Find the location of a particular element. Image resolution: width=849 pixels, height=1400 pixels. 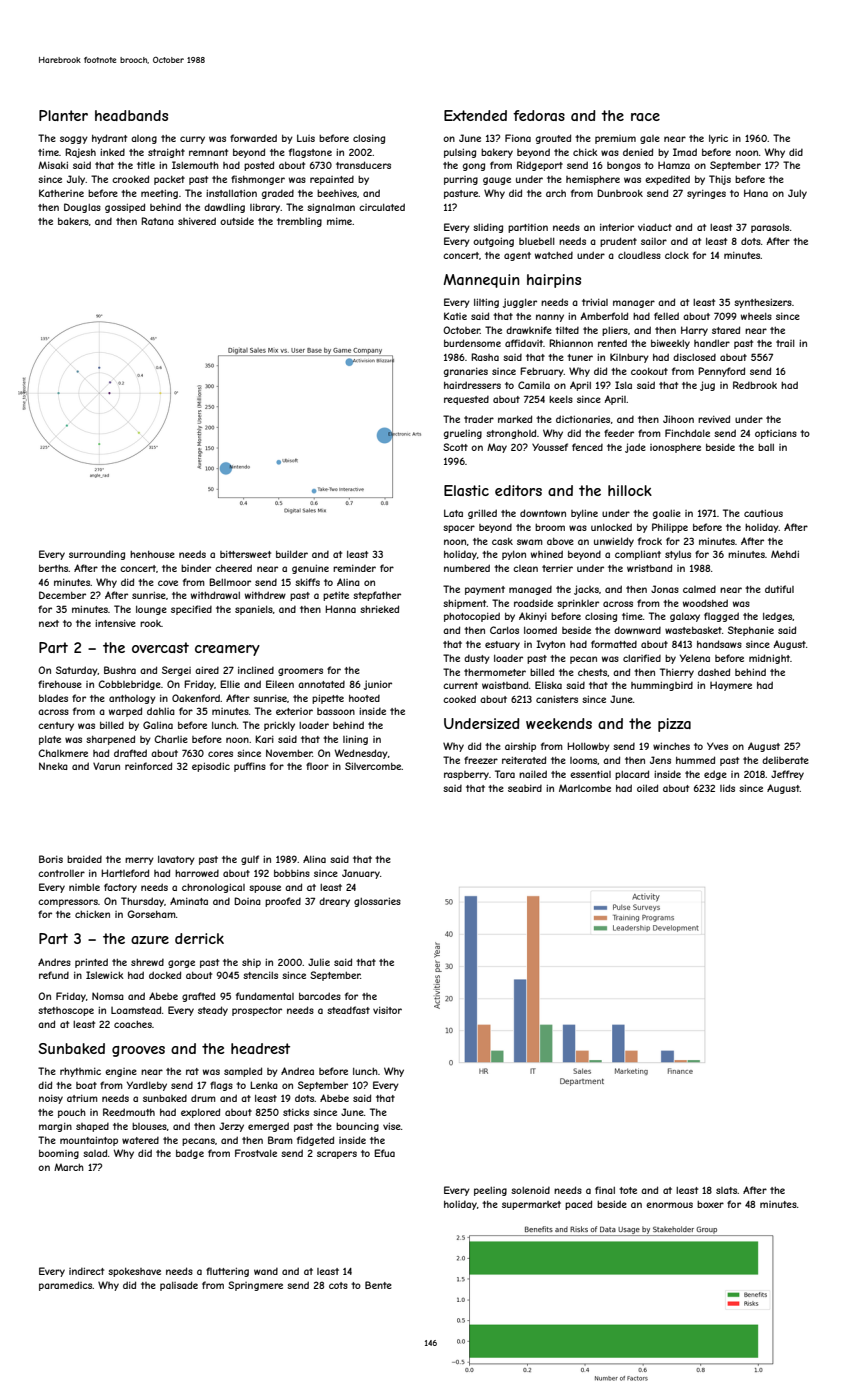

Ratana is located at coordinates (157, 221).
